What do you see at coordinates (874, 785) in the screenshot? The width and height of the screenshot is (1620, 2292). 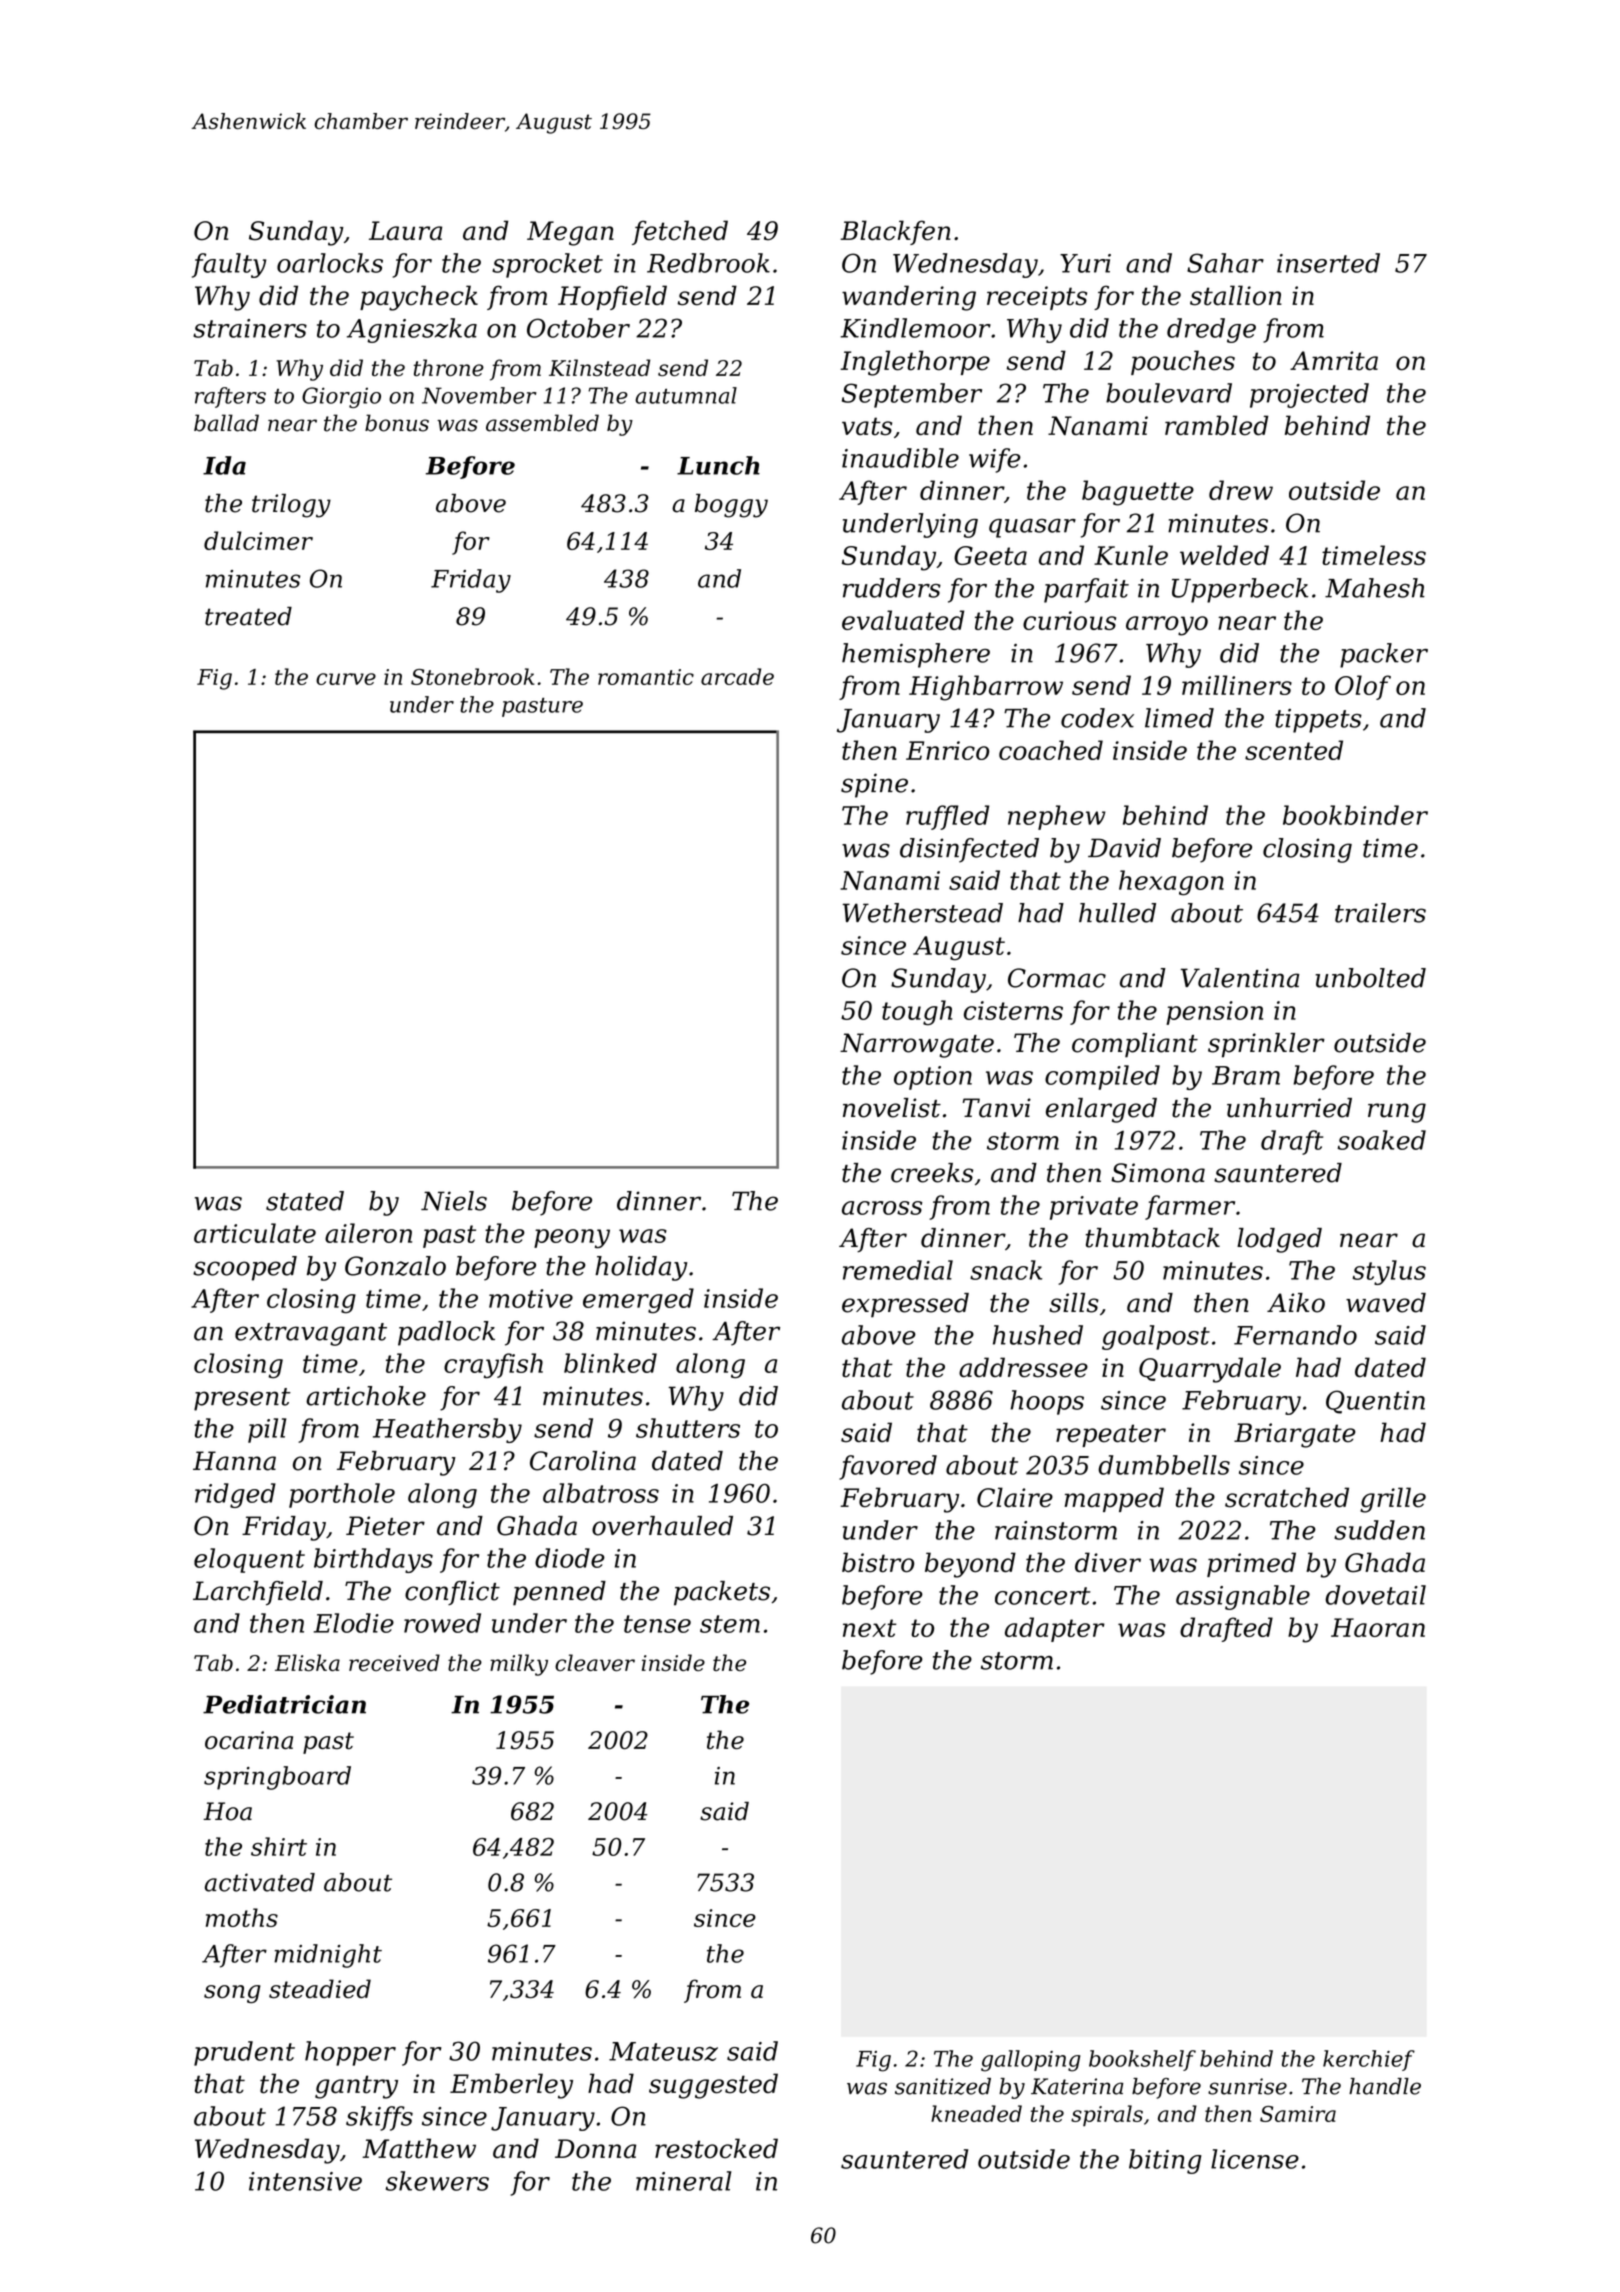 I see `spine` at bounding box center [874, 785].
